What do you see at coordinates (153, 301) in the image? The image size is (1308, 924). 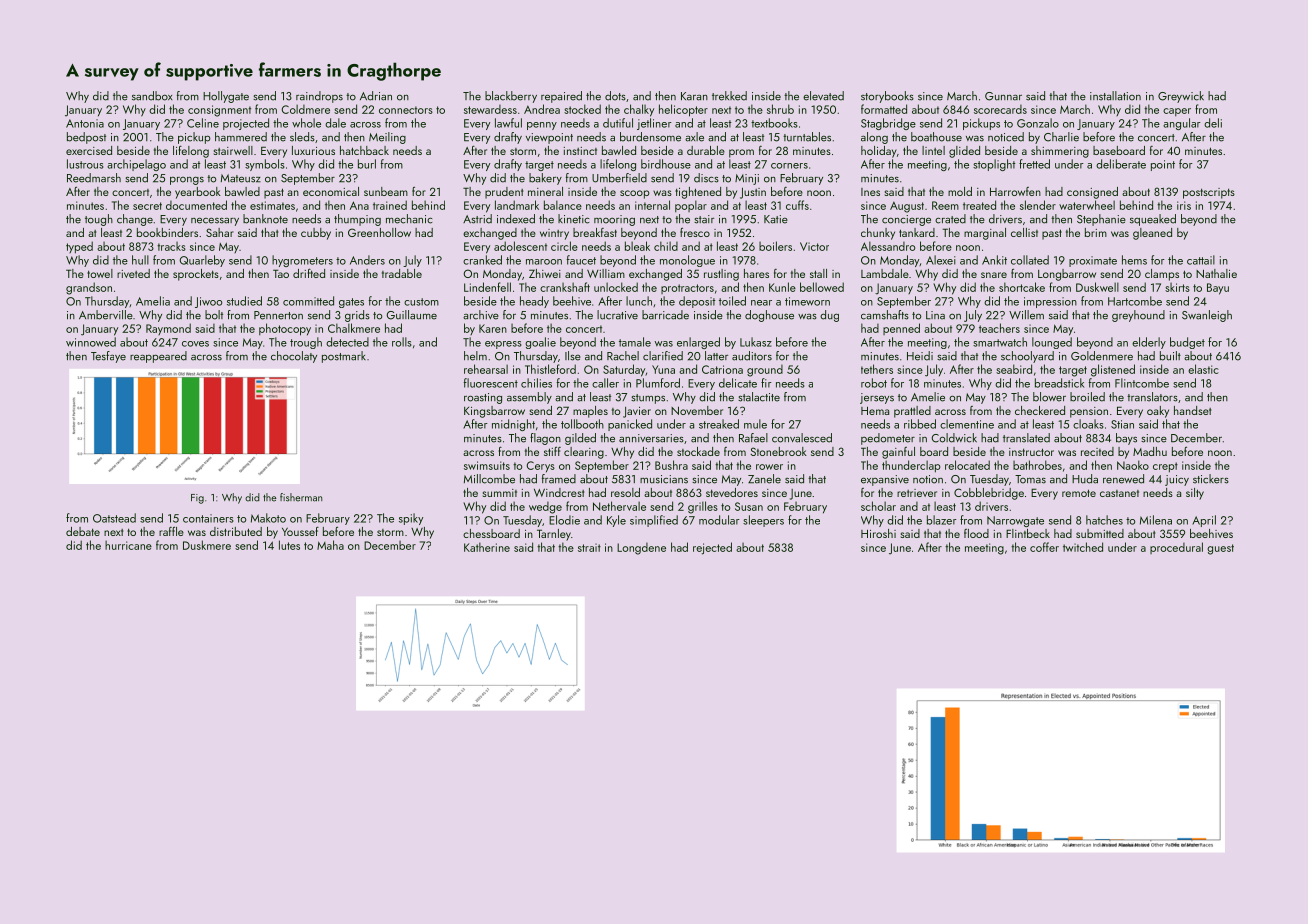 I see `Amelia` at bounding box center [153, 301].
